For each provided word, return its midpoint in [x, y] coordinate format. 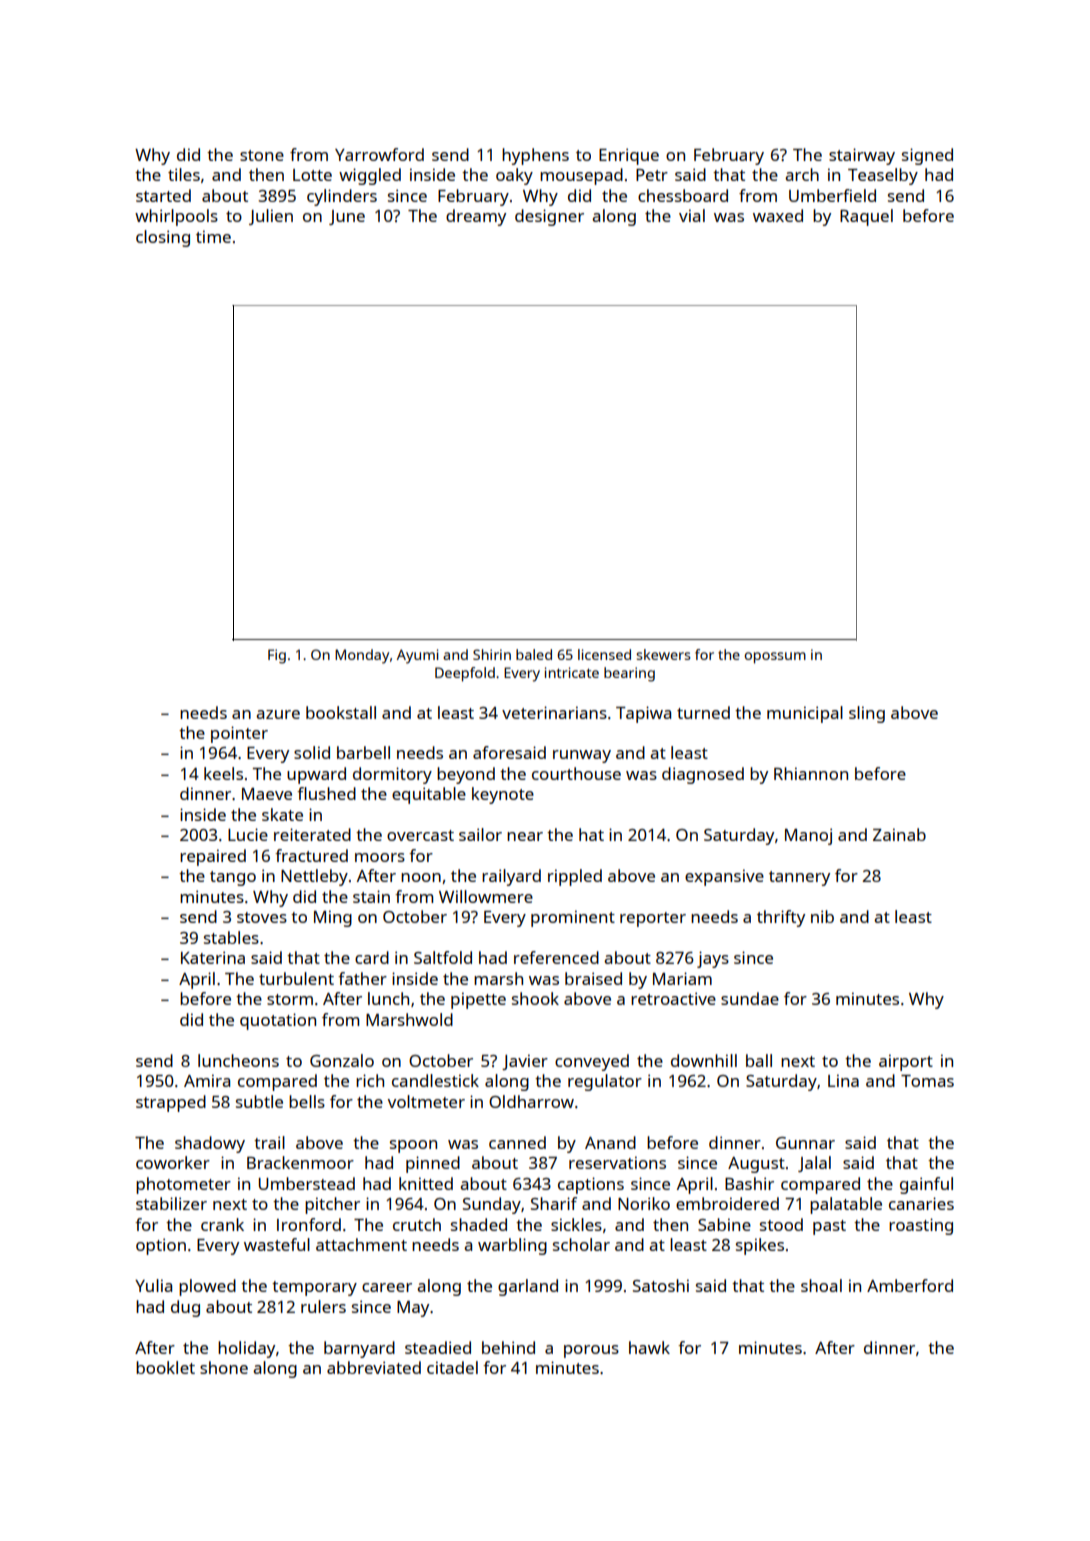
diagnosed [703, 775]
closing [163, 238]
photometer [183, 1185]
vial [692, 215]
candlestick [435, 1080]
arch [802, 174]
